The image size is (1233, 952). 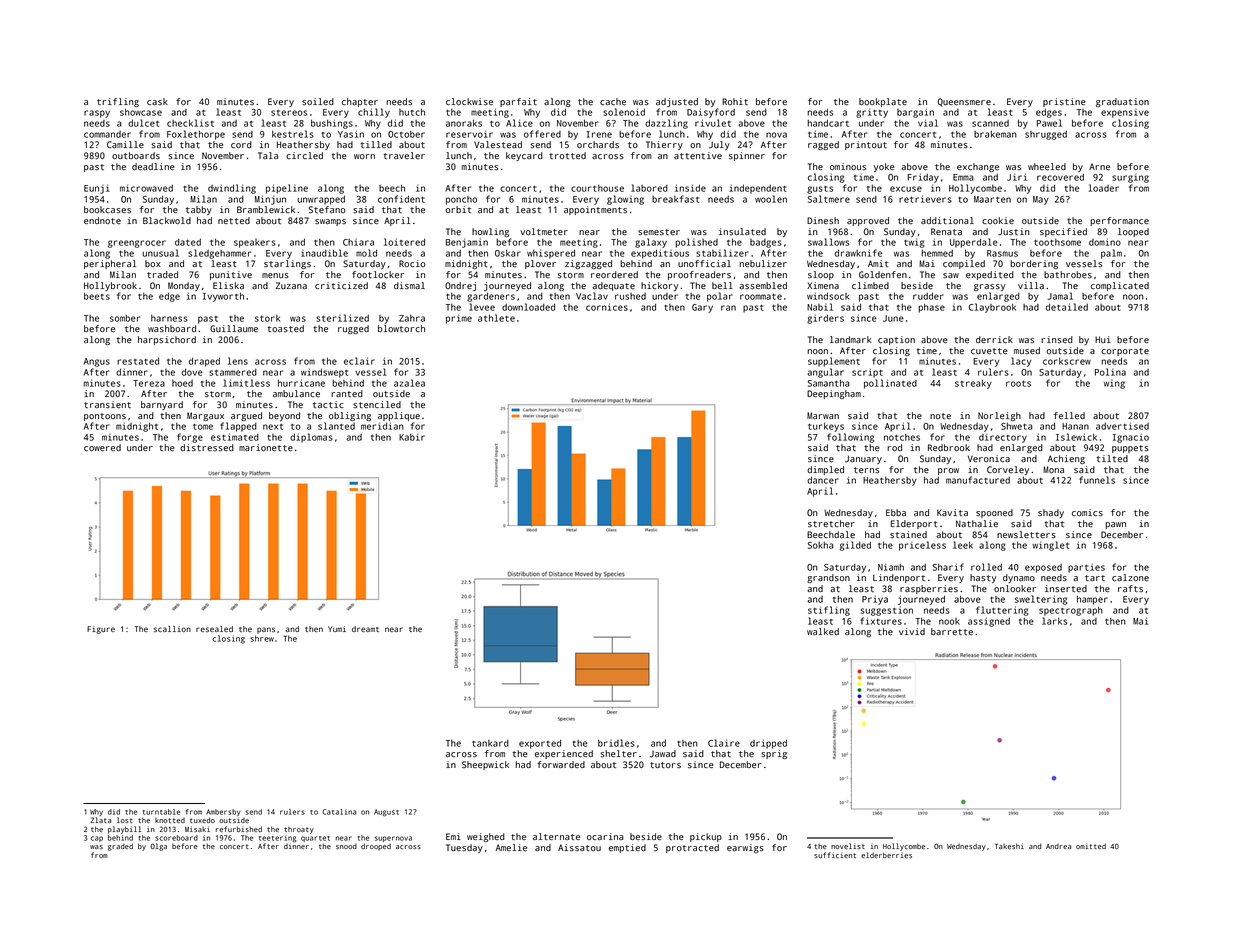 I want to click on Kabir, so click(x=412, y=437).
